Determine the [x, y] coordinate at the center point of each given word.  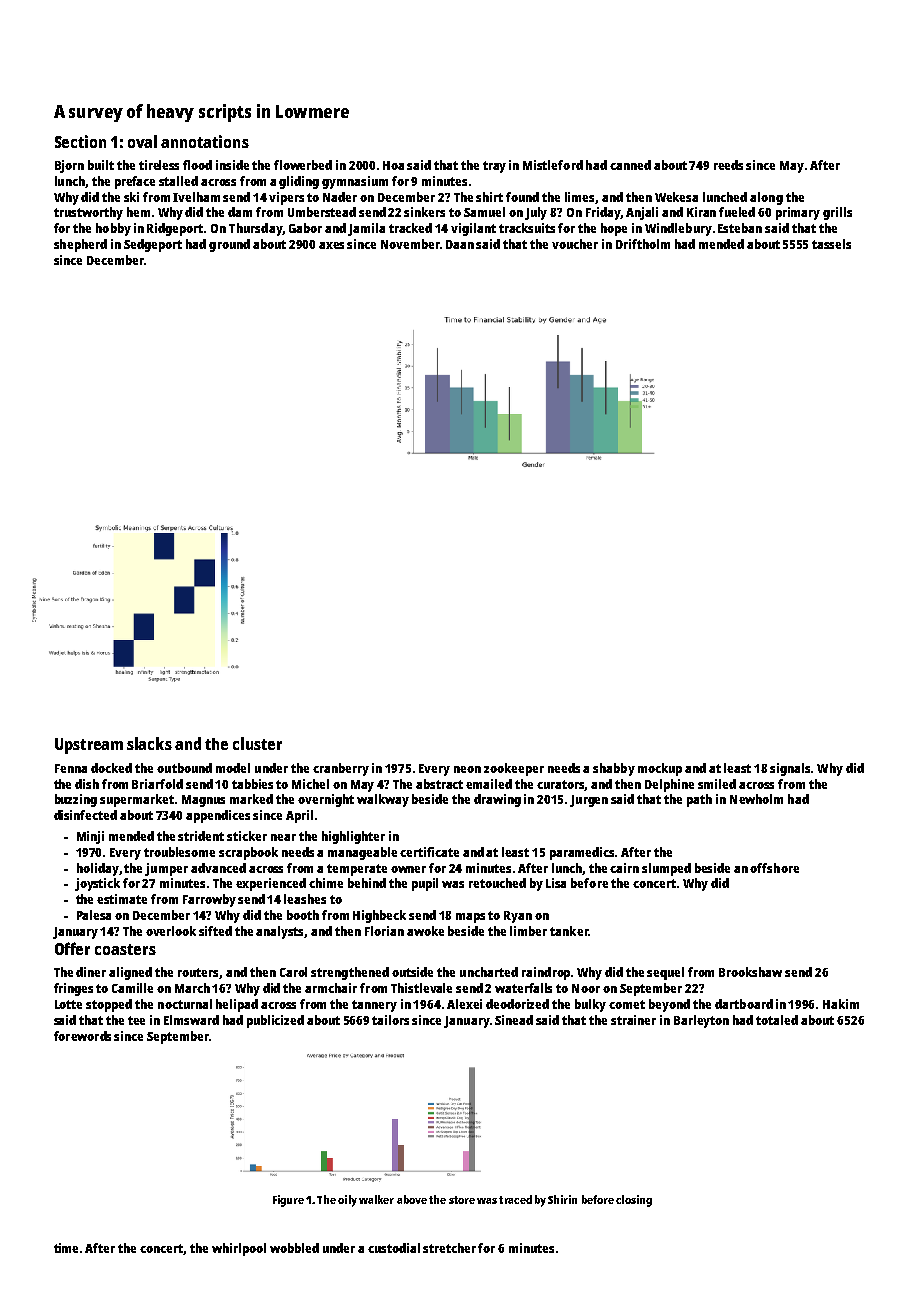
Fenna [71, 768]
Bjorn [69, 166]
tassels [831, 244]
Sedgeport [153, 245]
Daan [460, 244]
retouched [497, 883]
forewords [82, 1036]
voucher [575, 244]
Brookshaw [750, 972]
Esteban [740, 228]
